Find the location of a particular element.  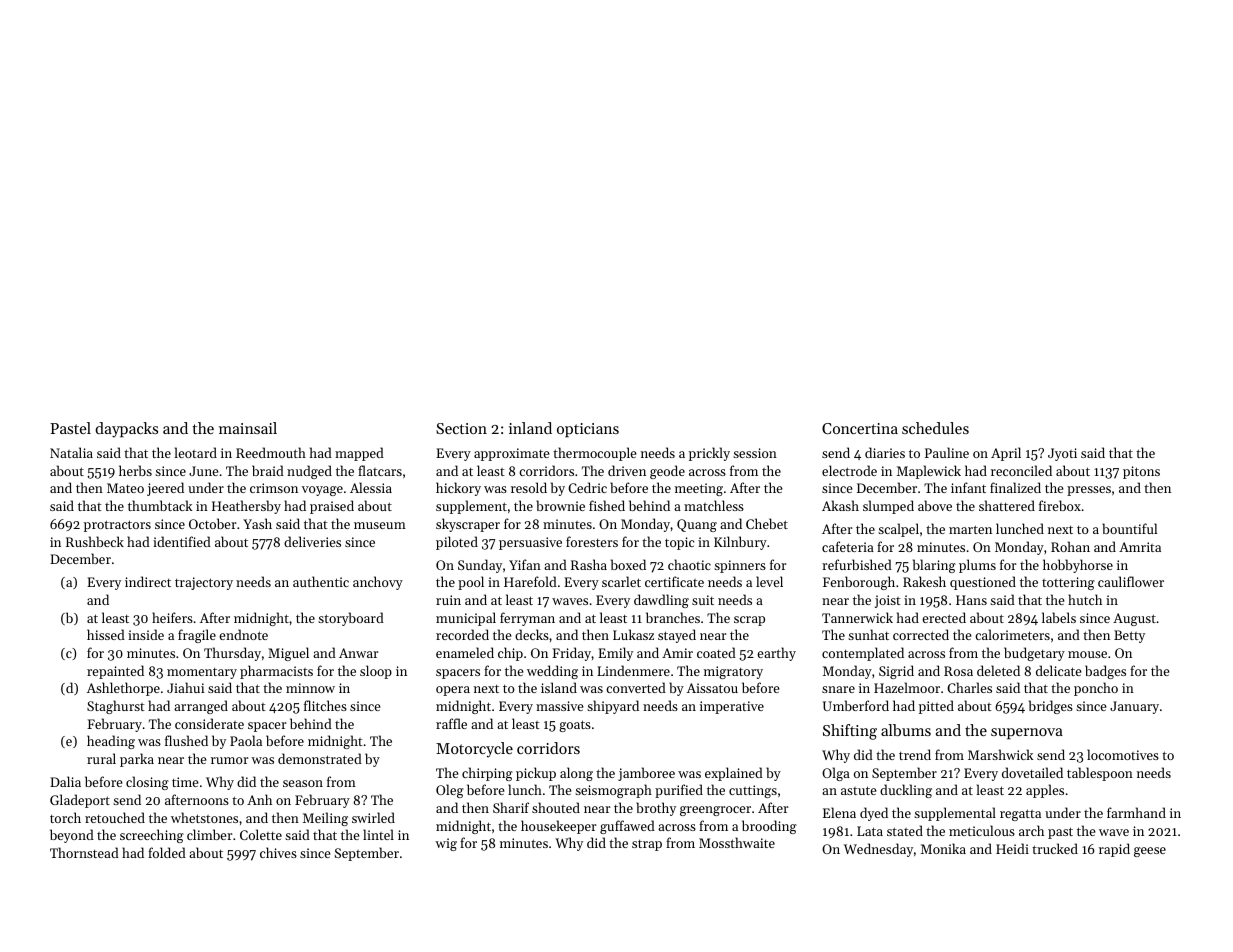

pool is located at coordinates (471, 583).
